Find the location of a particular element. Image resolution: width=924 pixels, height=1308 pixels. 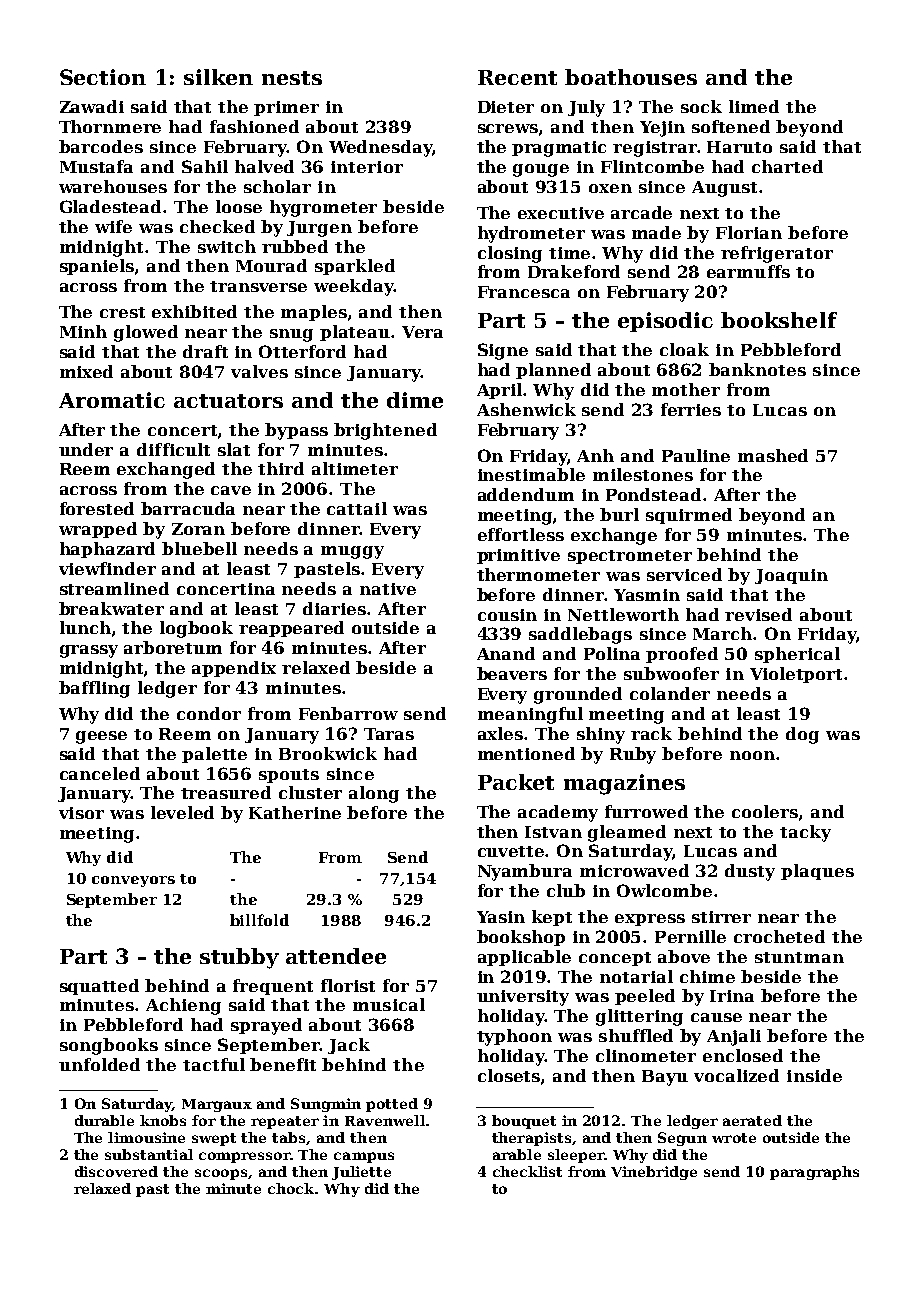

hydrometer is located at coordinates (531, 234).
